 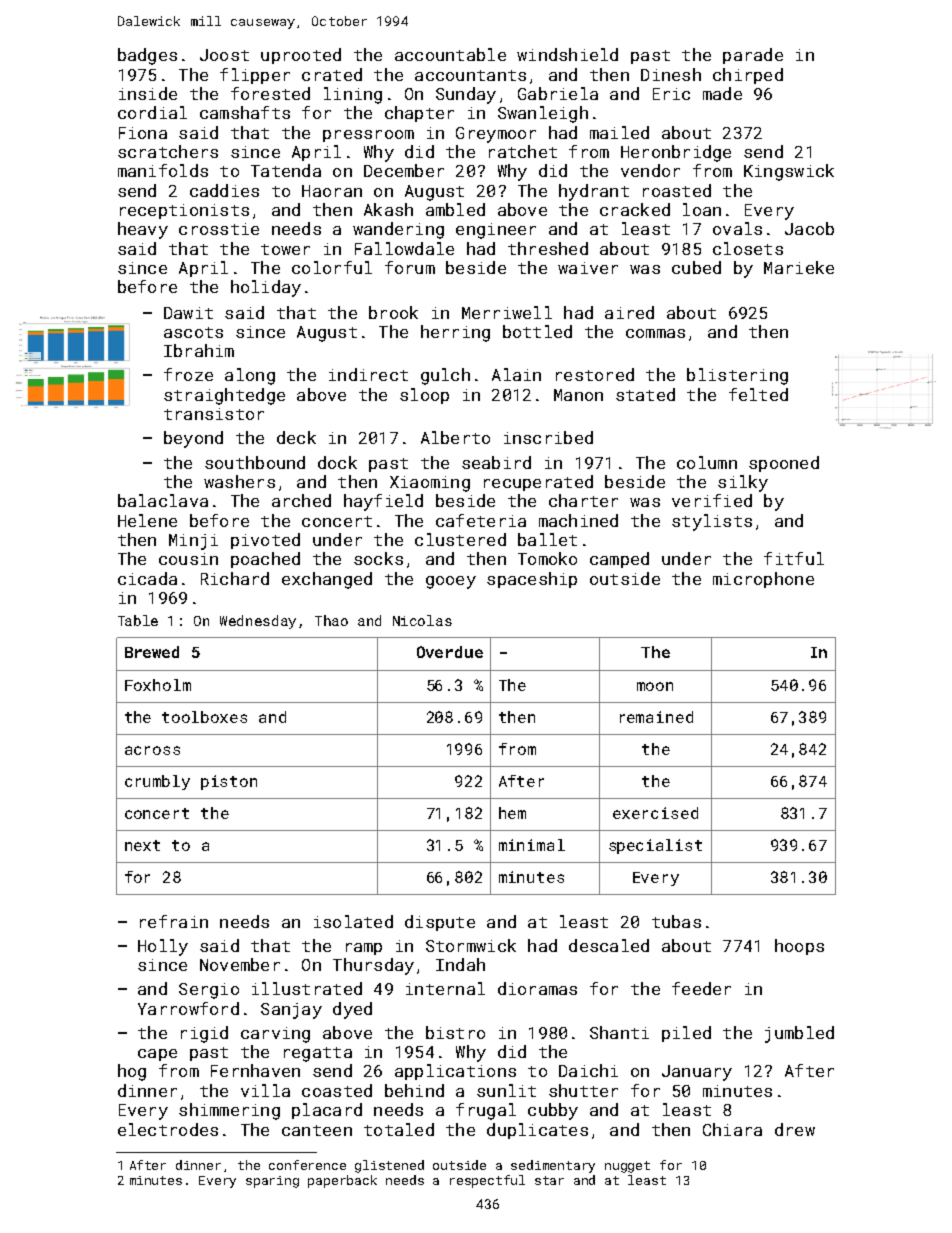 What do you see at coordinates (229, 782) in the document?
I see `piston` at bounding box center [229, 782].
